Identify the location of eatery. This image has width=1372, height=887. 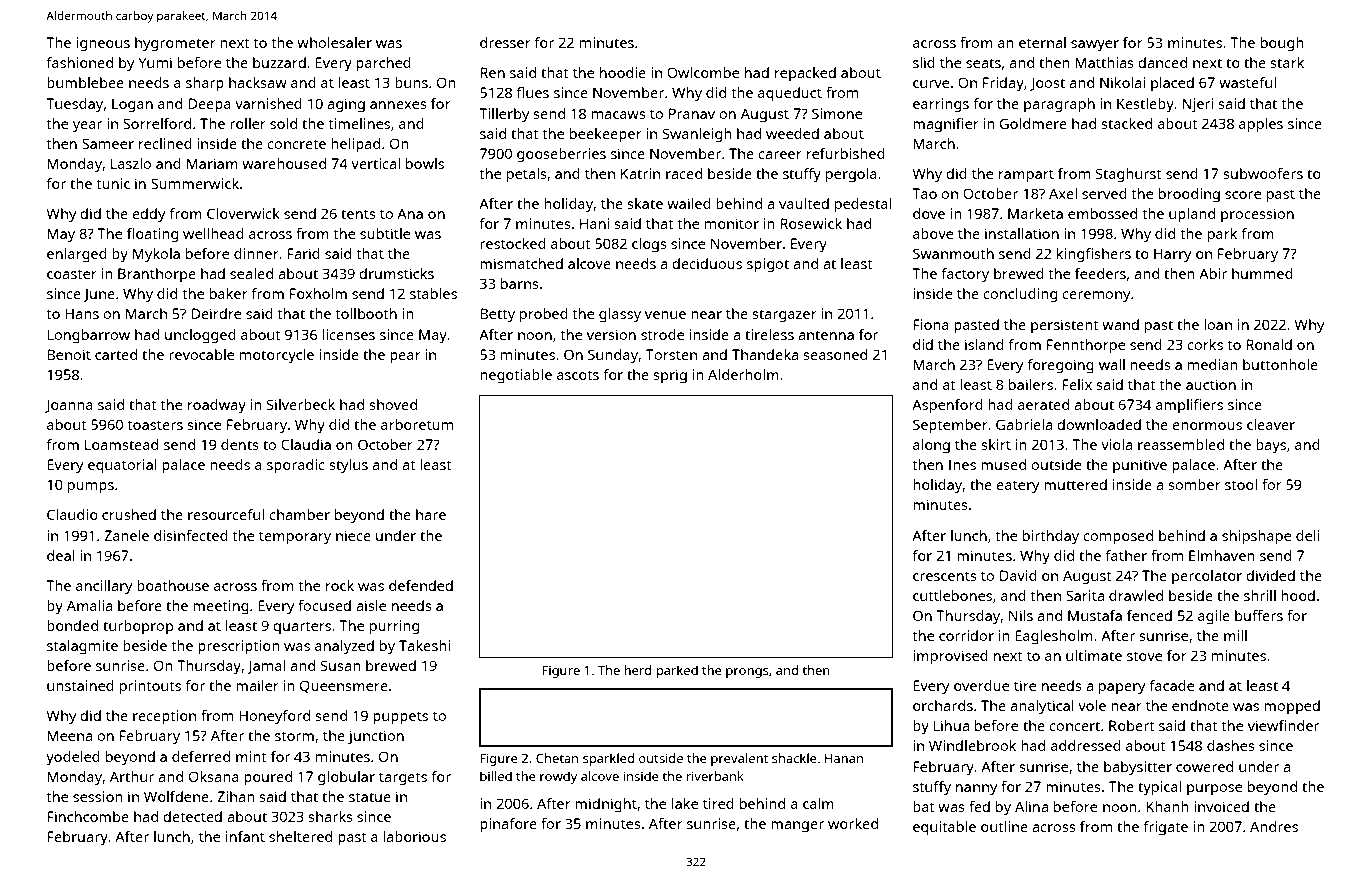
(1018, 487).
